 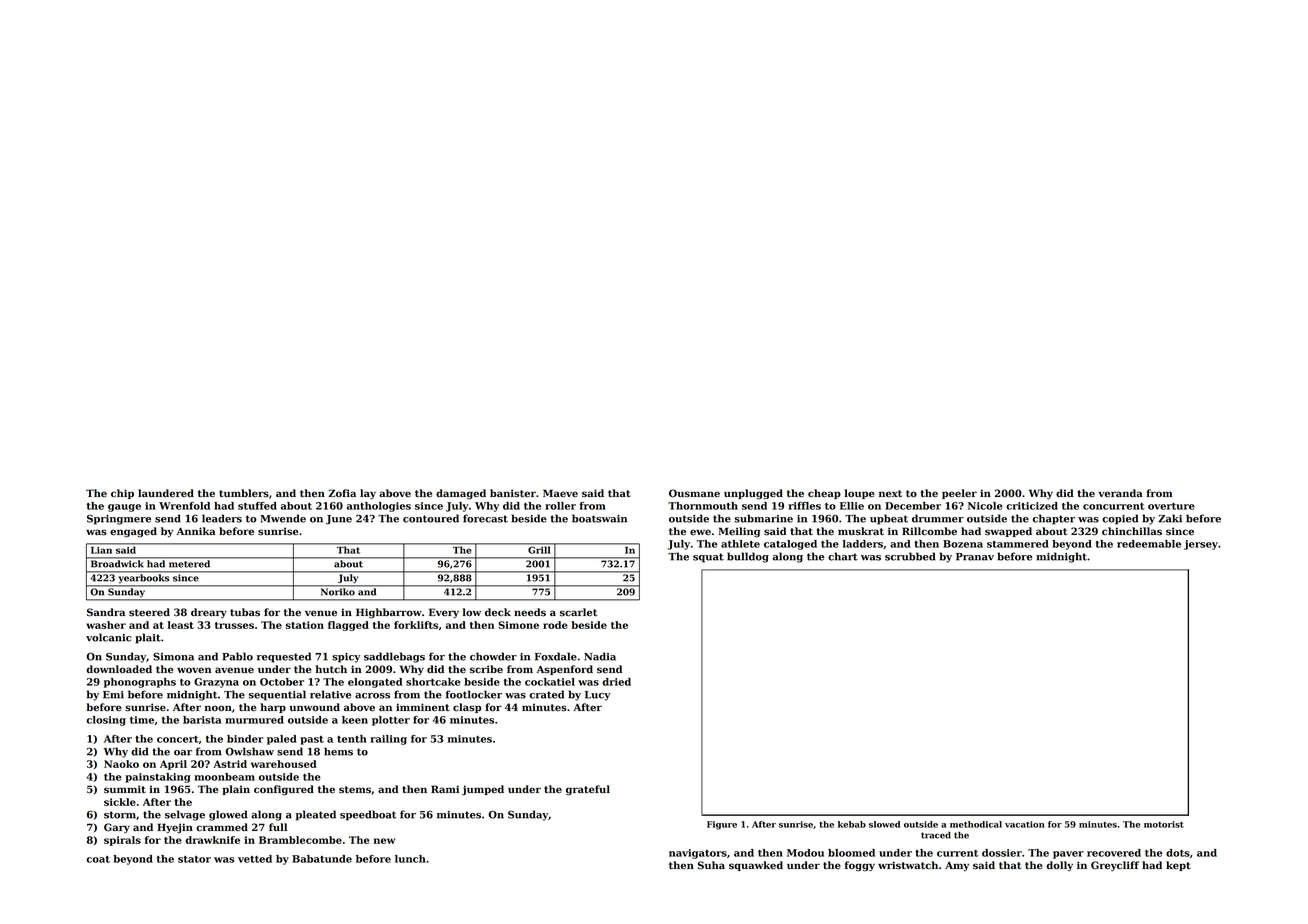 I want to click on footlocker, so click(x=474, y=694).
